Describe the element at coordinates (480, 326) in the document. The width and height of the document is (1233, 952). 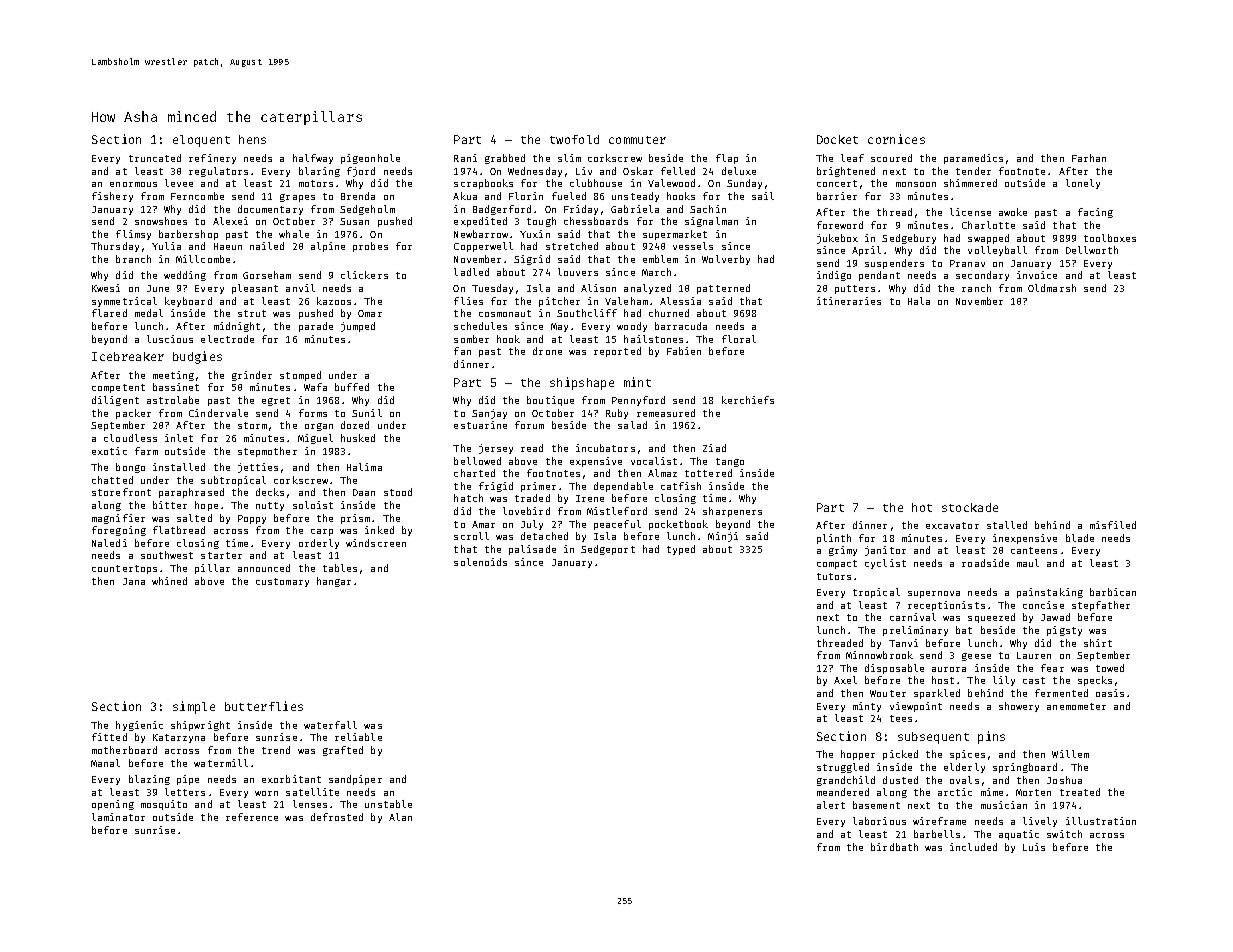
I see `schedules` at that location.
